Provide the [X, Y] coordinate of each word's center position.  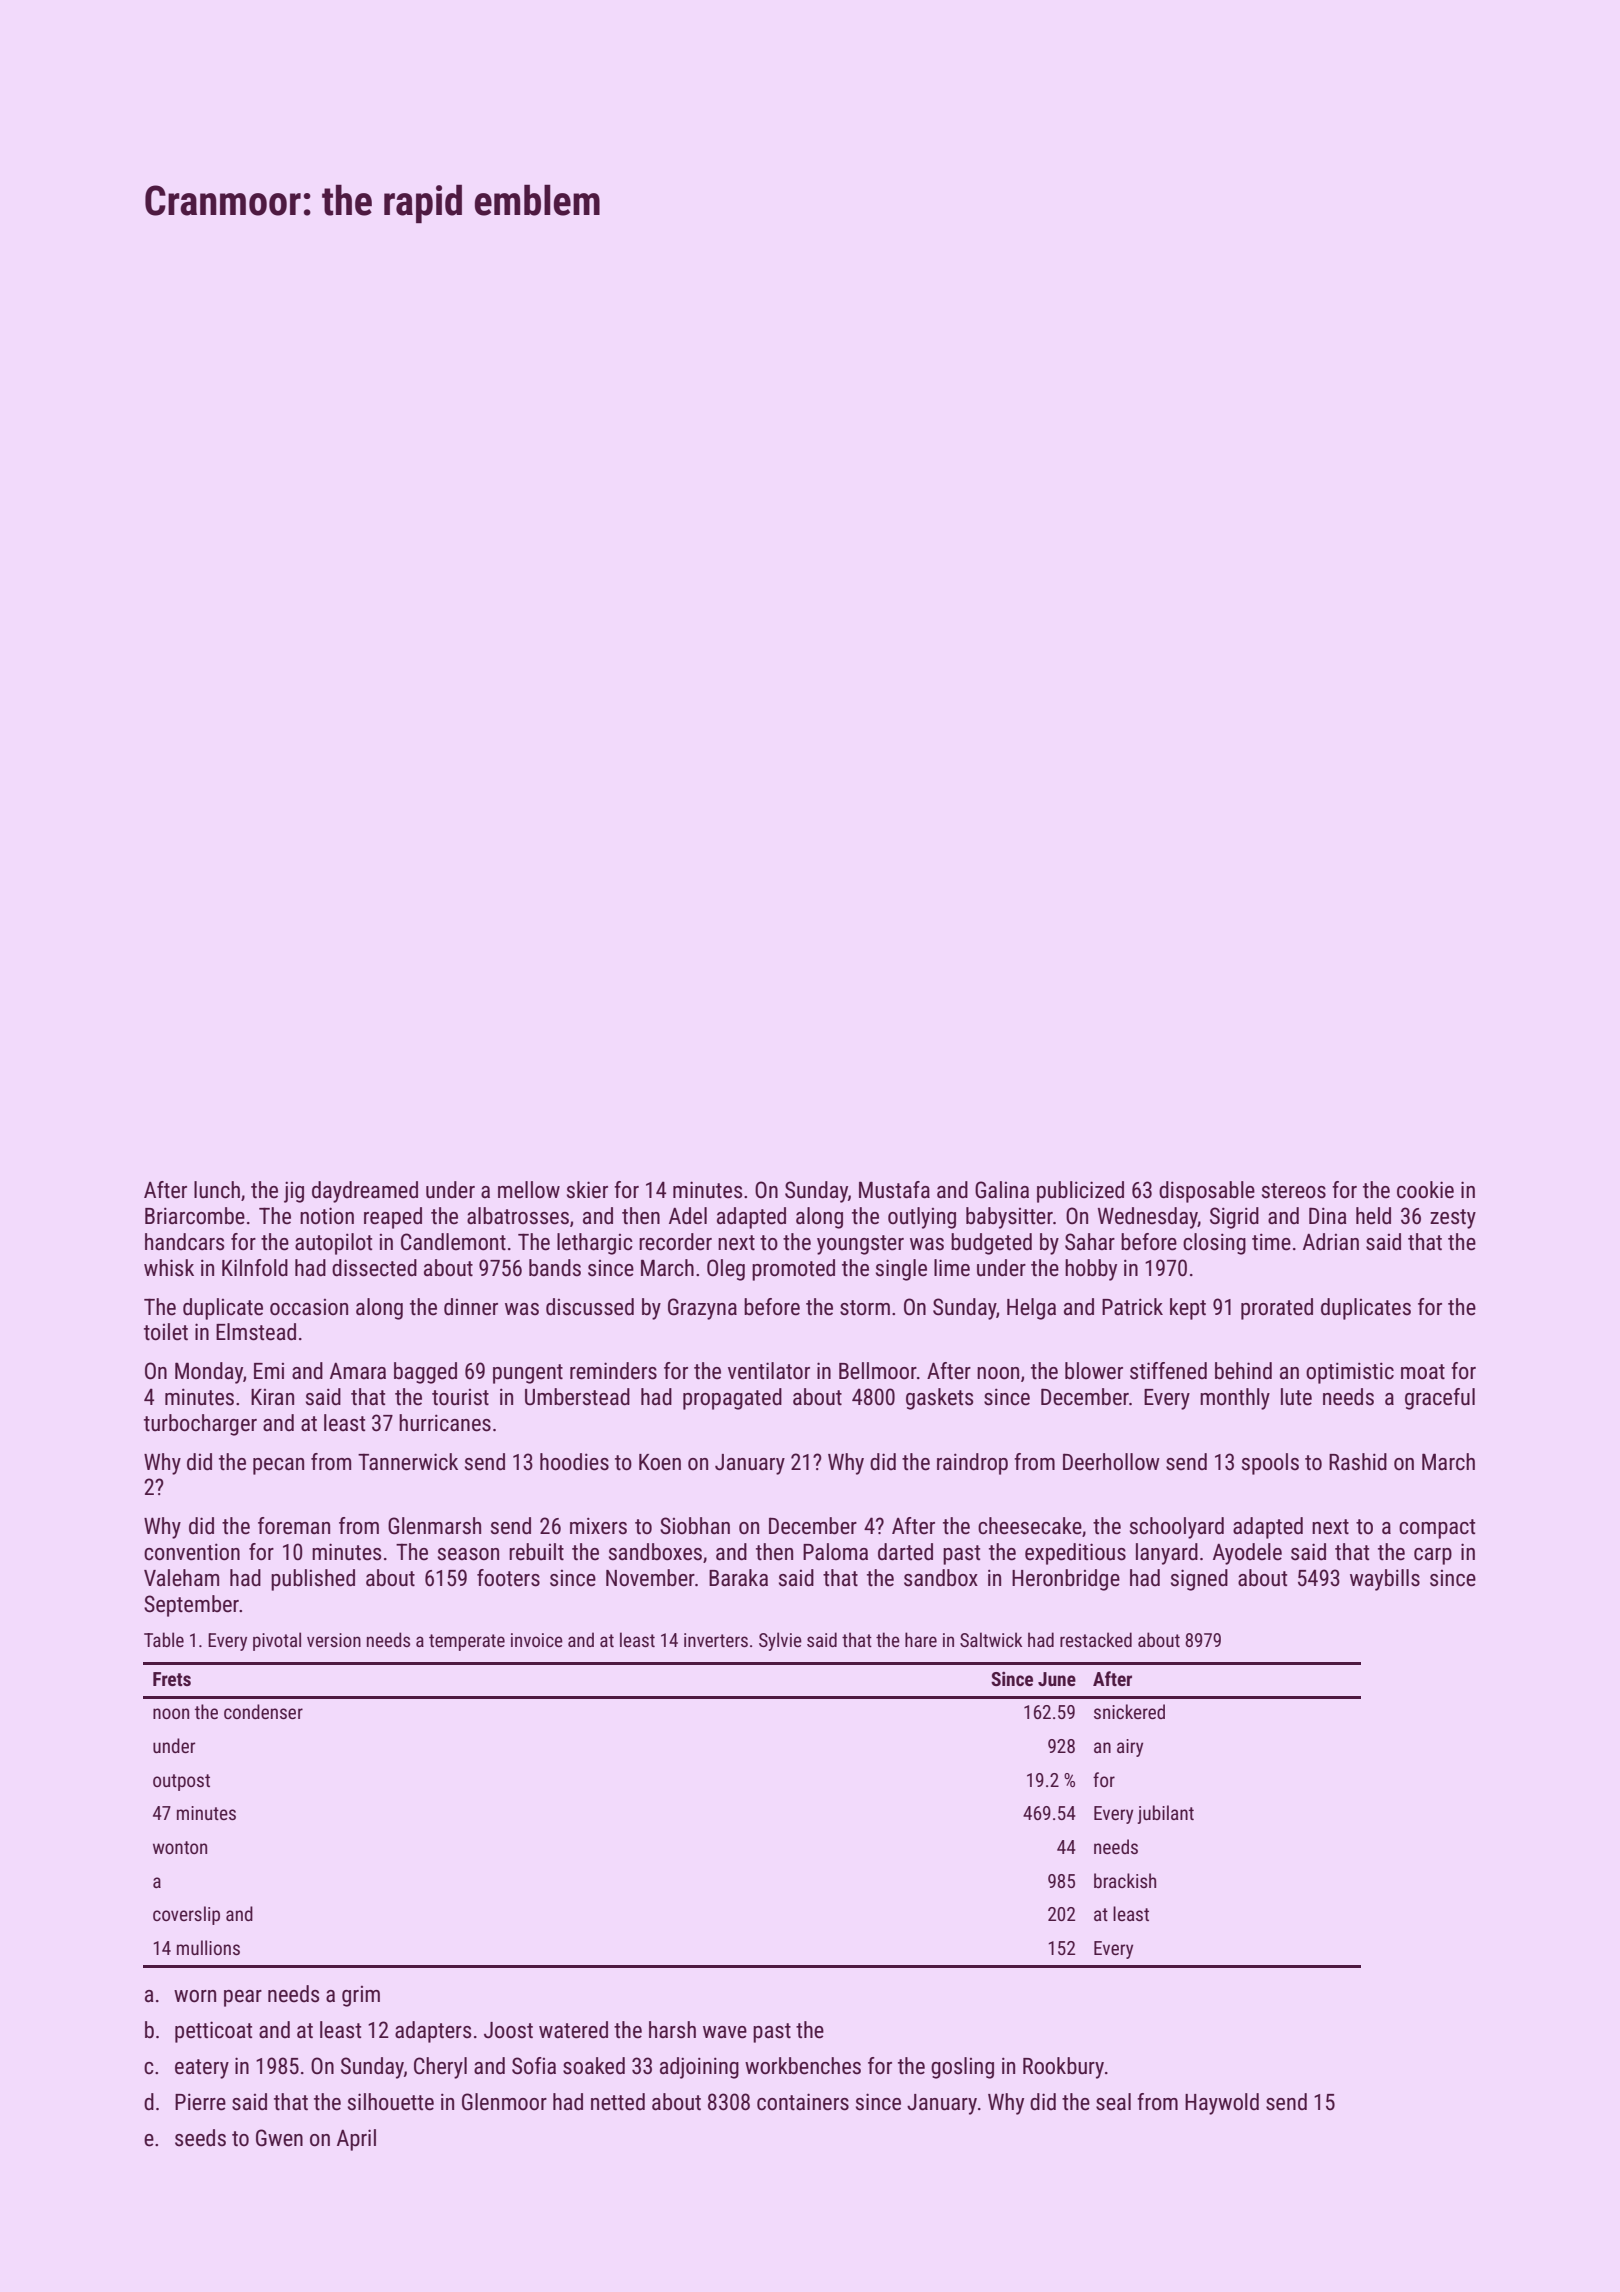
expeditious [1075, 1554]
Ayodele [1247, 1554]
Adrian [1331, 1242]
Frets [172, 1679]
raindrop [972, 1464]
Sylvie [780, 1641]
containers [803, 2102]
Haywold [1222, 2104]
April [356, 2140]
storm [865, 1308]
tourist [460, 1397]
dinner [471, 1307]
